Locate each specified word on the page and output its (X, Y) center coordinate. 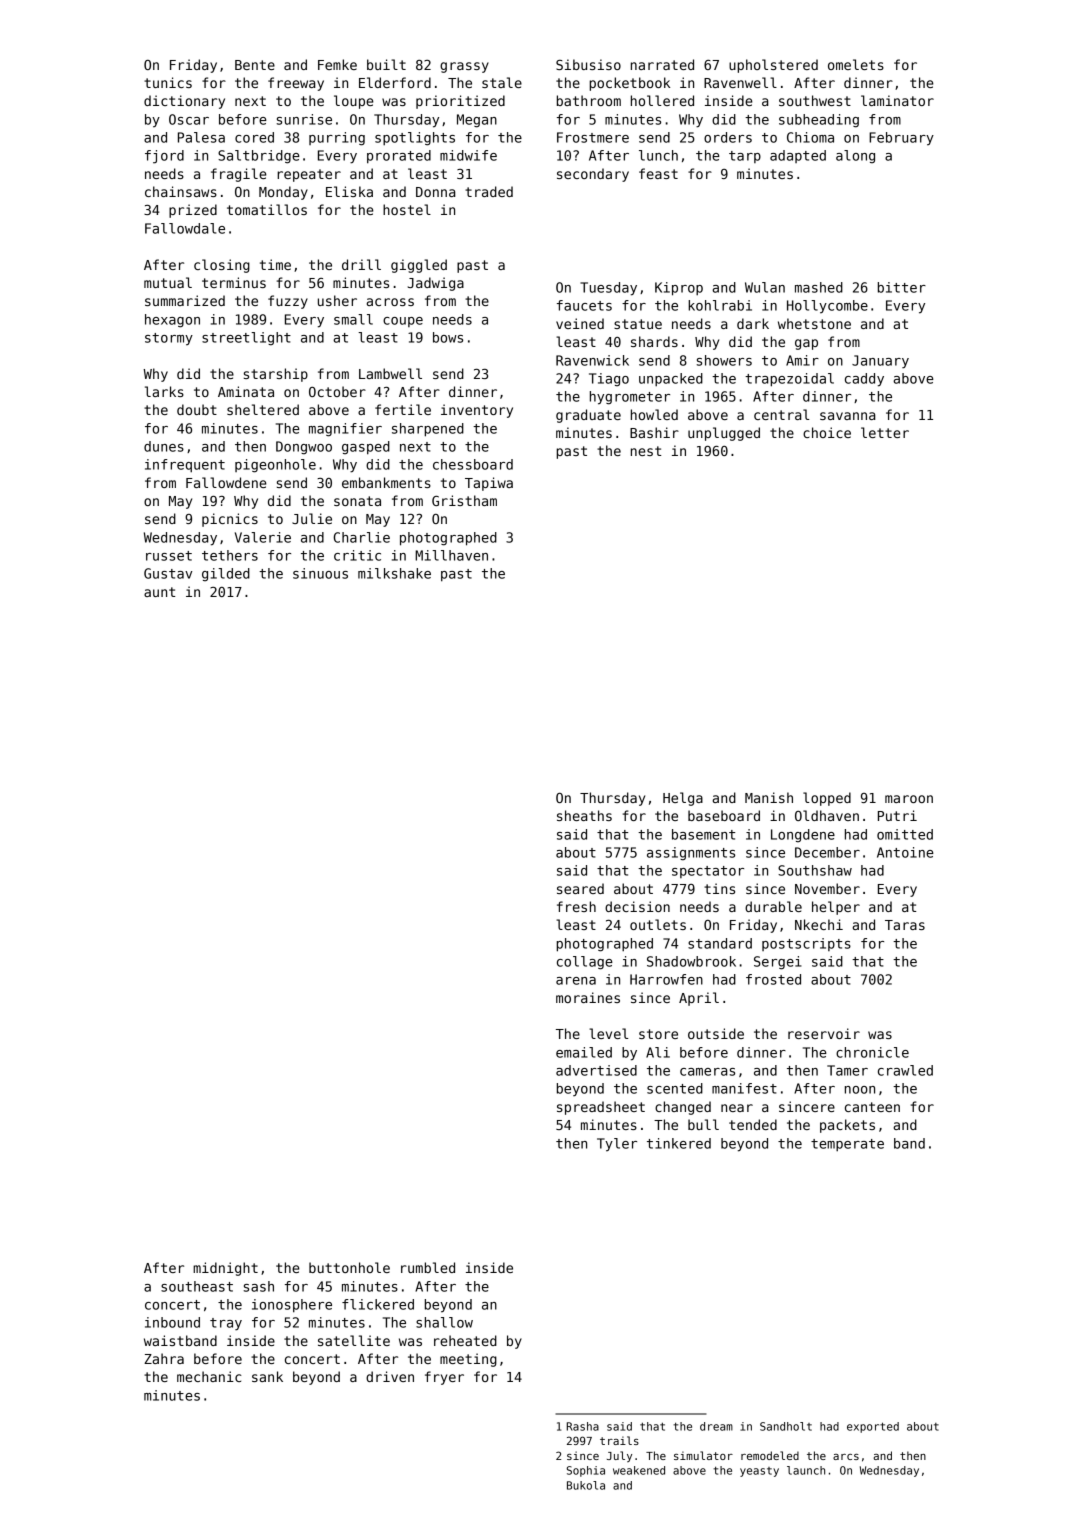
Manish (769, 797)
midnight (225, 1269)
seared (580, 888)
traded (489, 191)
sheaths (584, 815)
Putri (897, 815)
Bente (255, 65)
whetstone (814, 323)
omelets (856, 64)
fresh (576, 906)
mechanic (209, 1376)
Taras (905, 925)
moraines (588, 997)
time (275, 264)
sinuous (320, 573)
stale (502, 82)
